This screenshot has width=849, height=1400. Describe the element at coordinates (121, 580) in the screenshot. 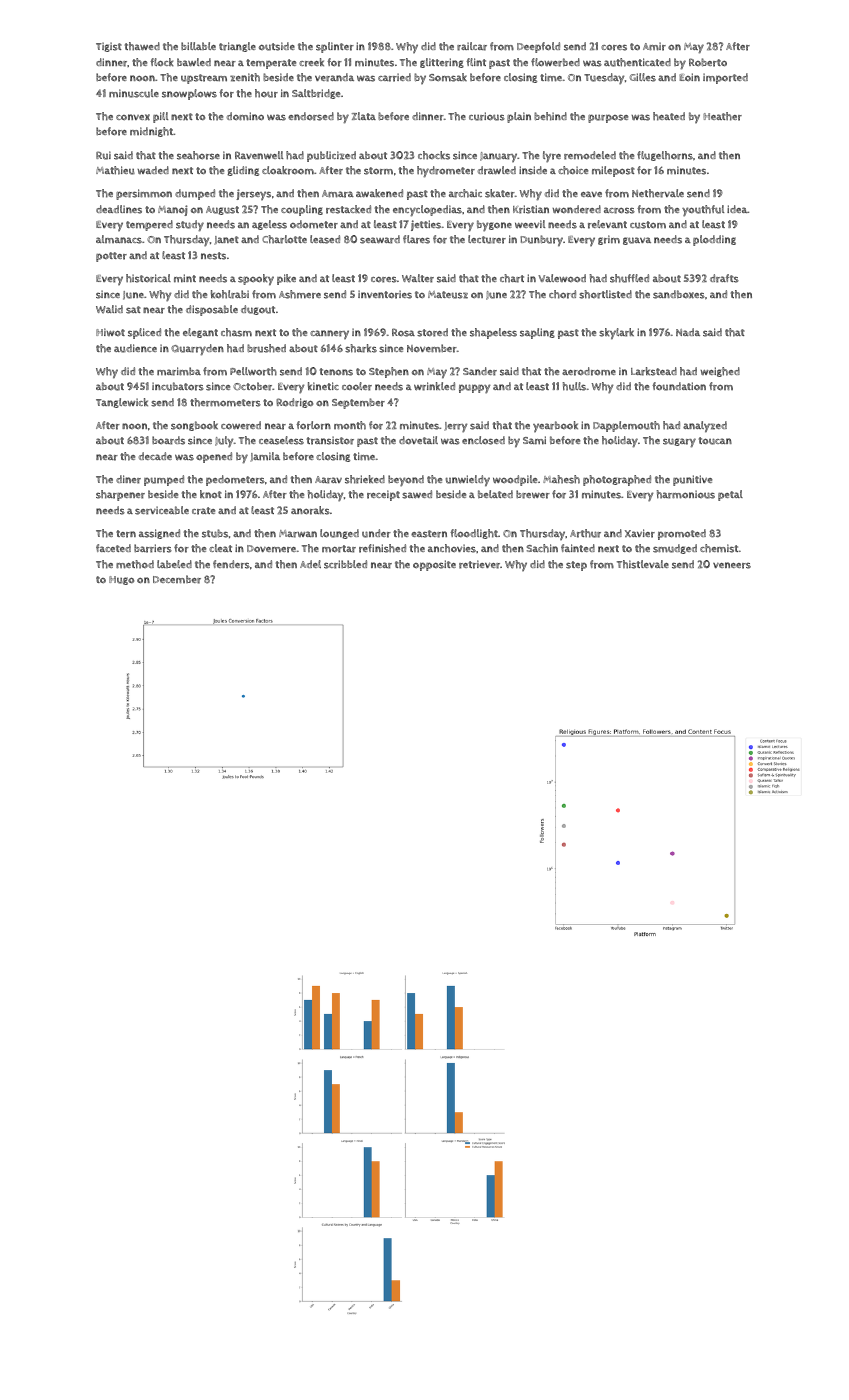

I see `Hugo` at that location.
